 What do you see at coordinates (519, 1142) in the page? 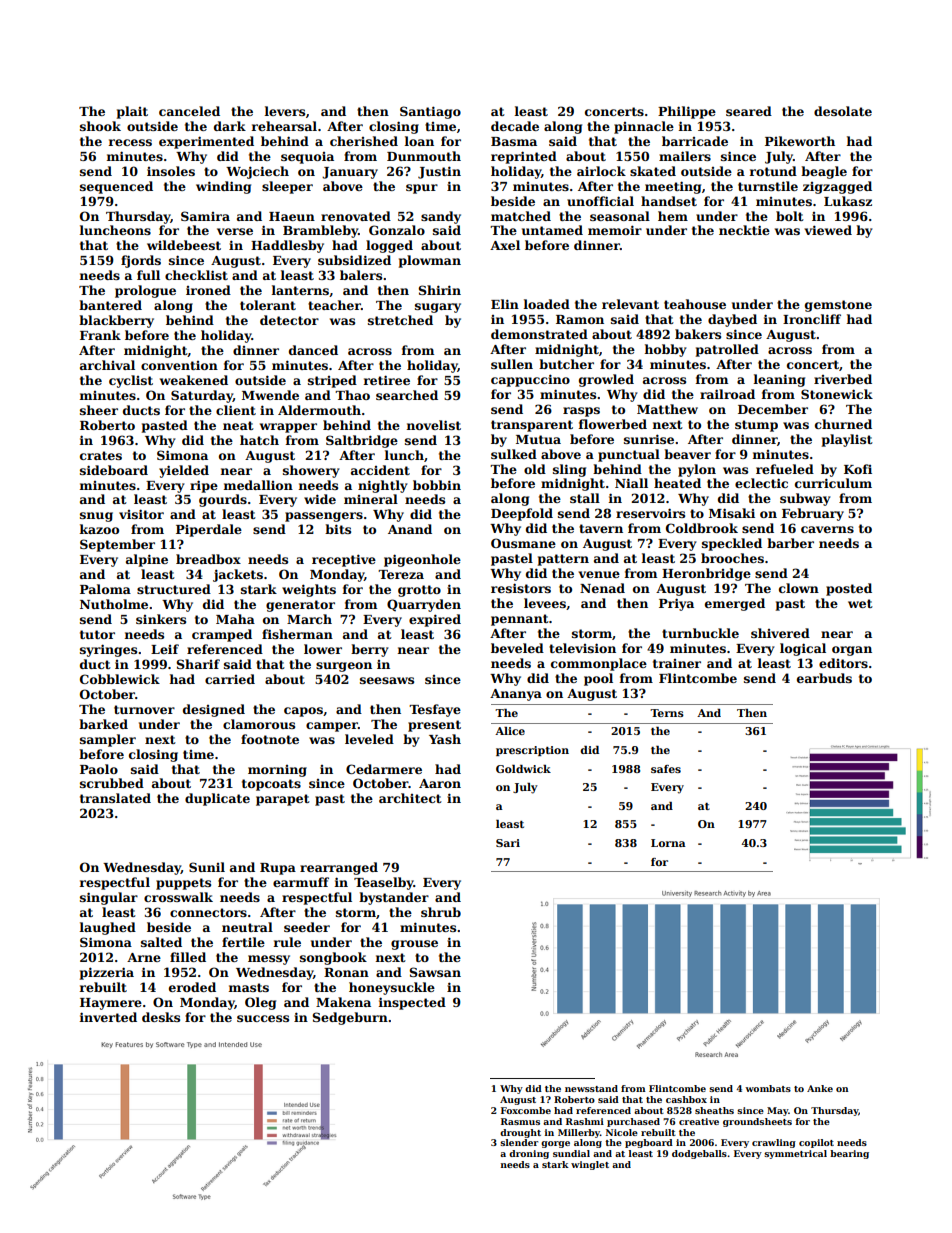
I see `slender` at bounding box center [519, 1142].
